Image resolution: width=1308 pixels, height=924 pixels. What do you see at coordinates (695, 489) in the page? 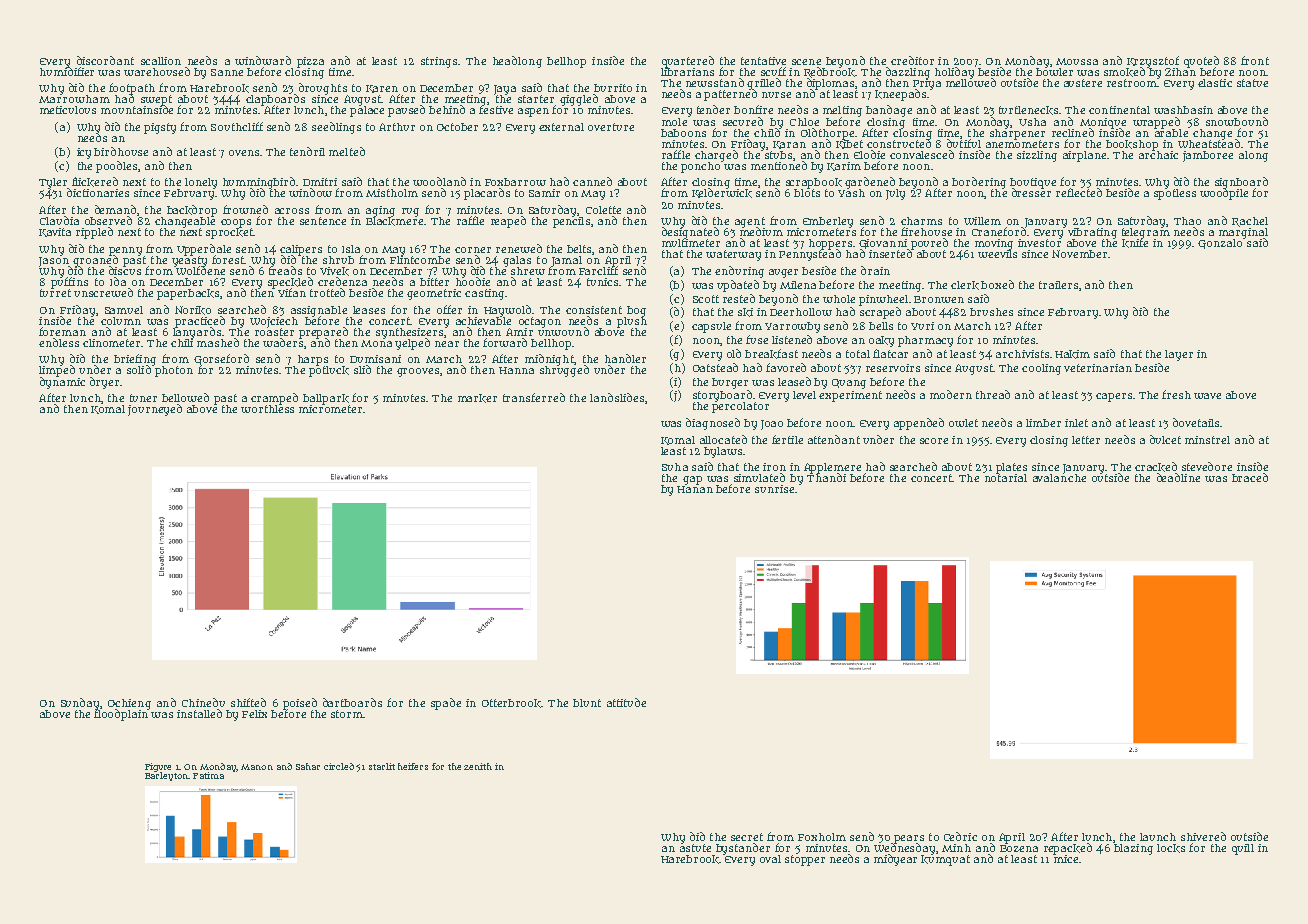
I see `Hanan` at bounding box center [695, 489].
